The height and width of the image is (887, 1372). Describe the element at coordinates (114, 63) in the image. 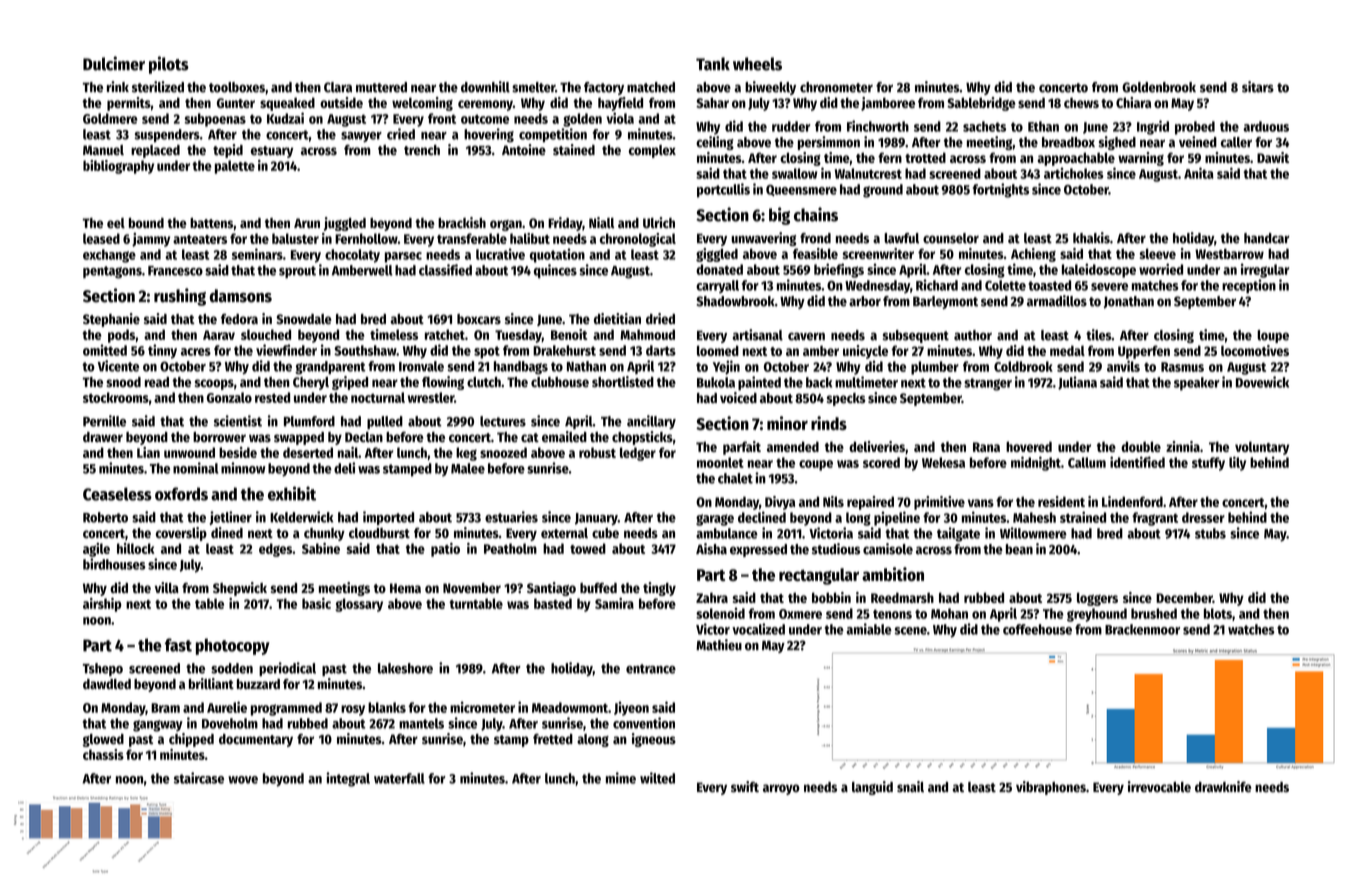

I see `Dulcimer` at that location.
